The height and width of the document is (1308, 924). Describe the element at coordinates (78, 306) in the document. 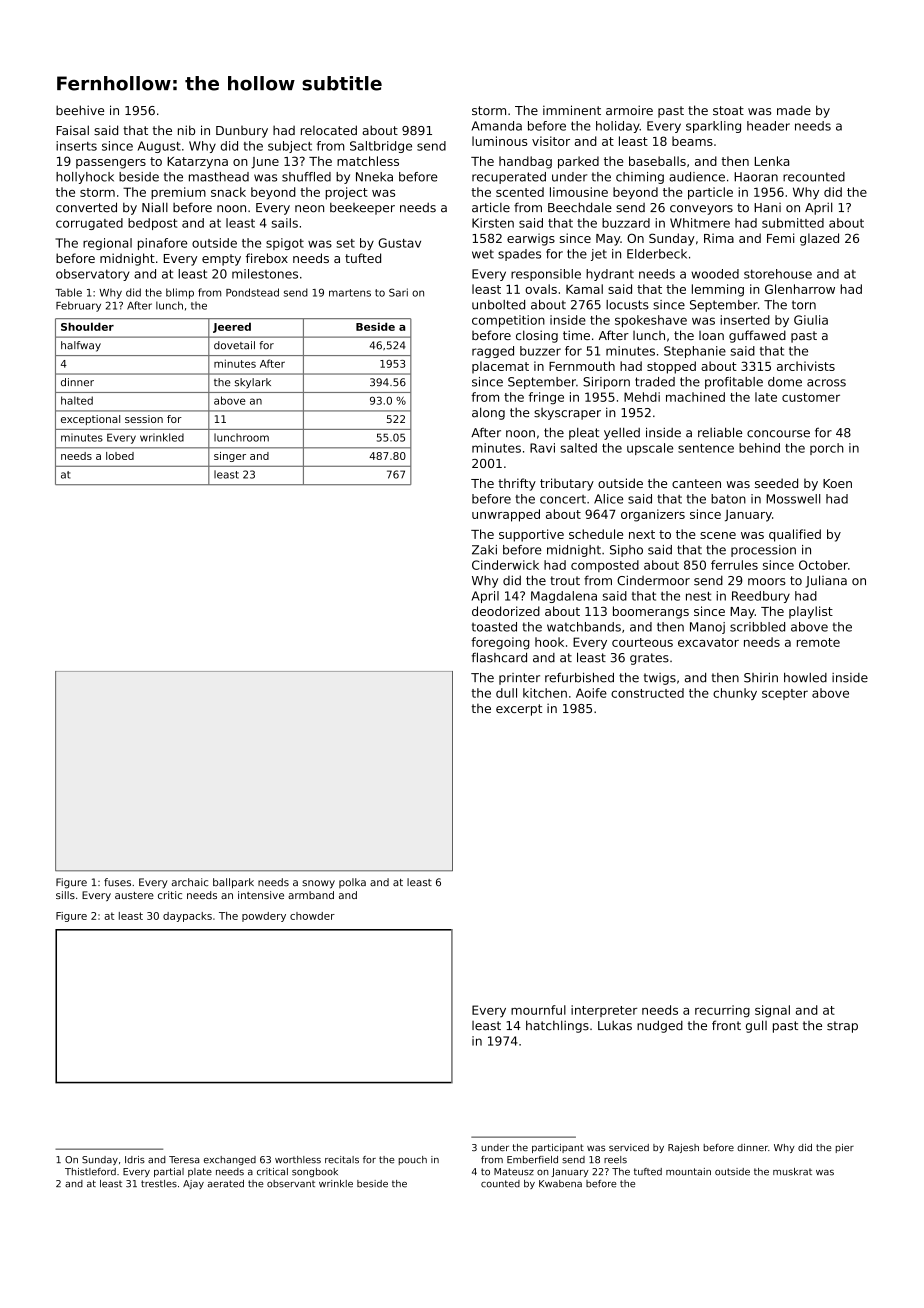

I see `February` at that location.
